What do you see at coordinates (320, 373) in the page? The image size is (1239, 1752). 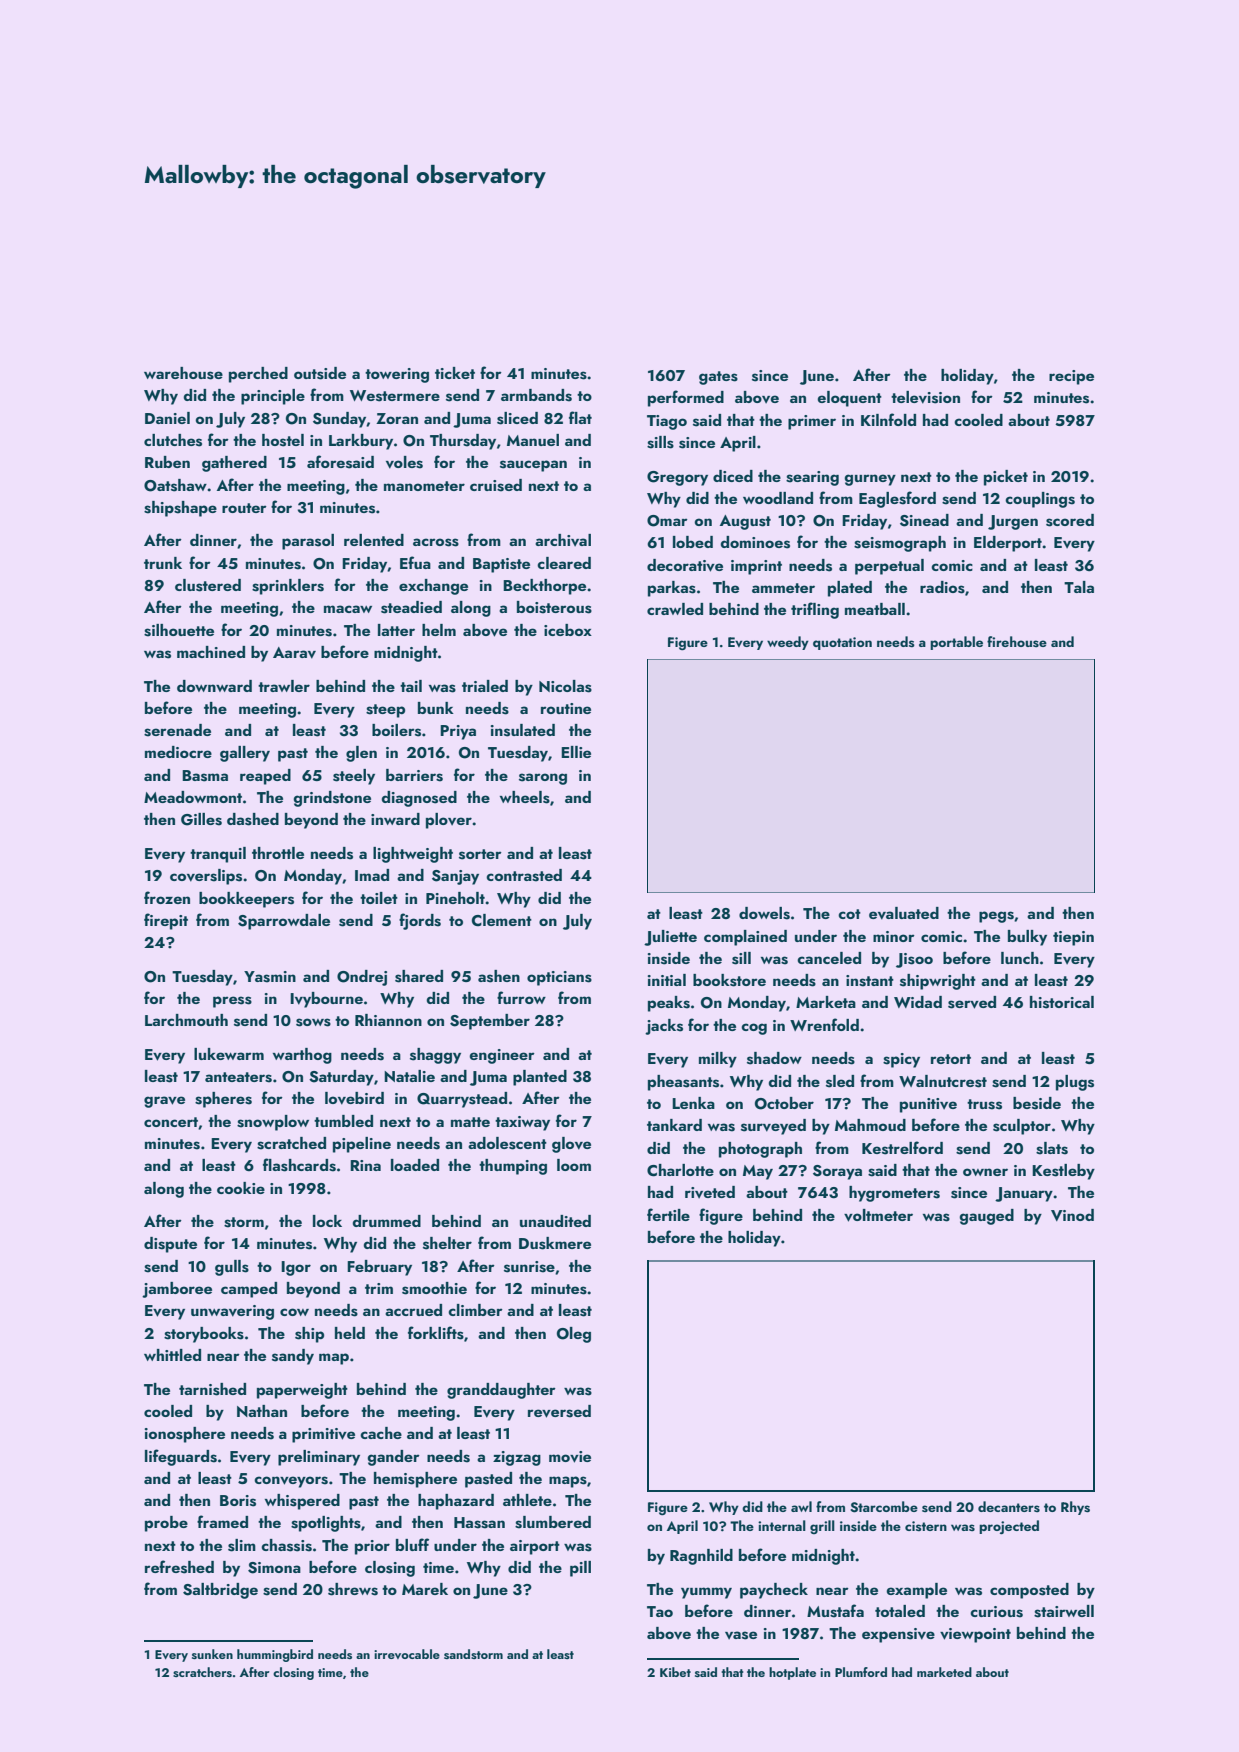 I see `outside` at bounding box center [320, 373].
